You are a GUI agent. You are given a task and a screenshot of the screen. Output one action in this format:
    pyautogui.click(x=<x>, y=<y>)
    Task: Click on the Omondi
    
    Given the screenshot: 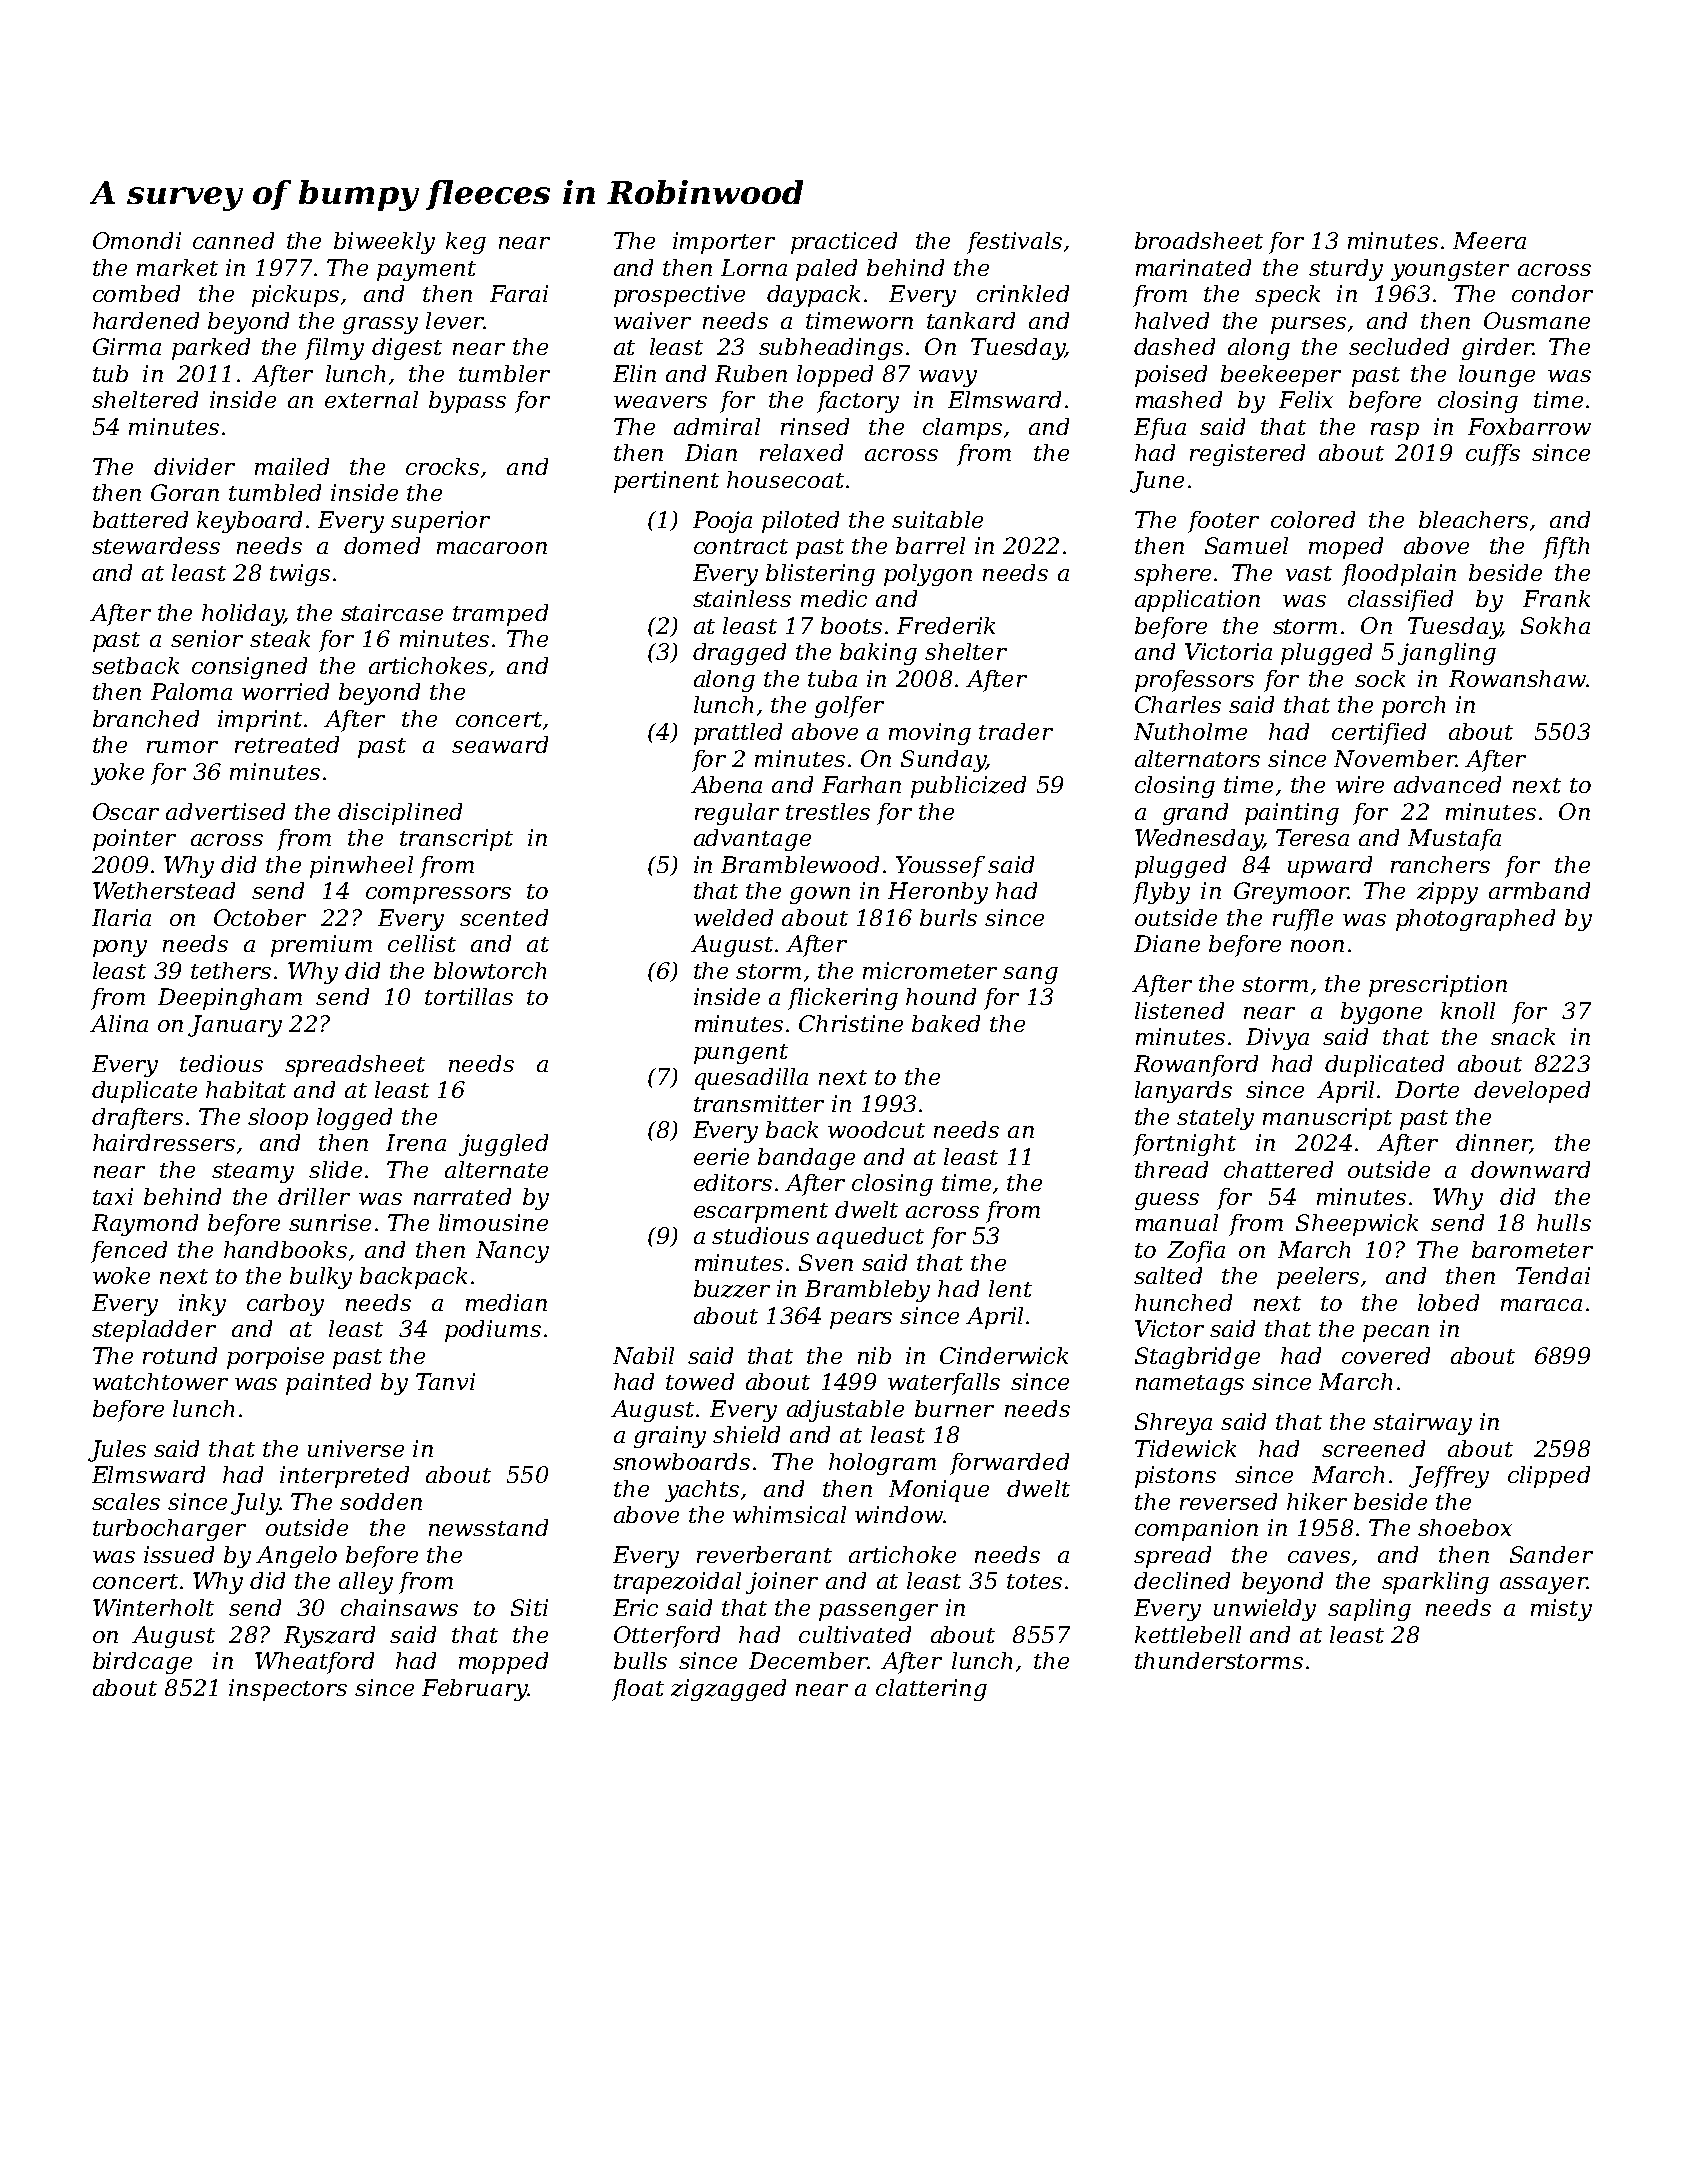 What is the action you would take?
    pyautogui.click(x=137, y=240)
